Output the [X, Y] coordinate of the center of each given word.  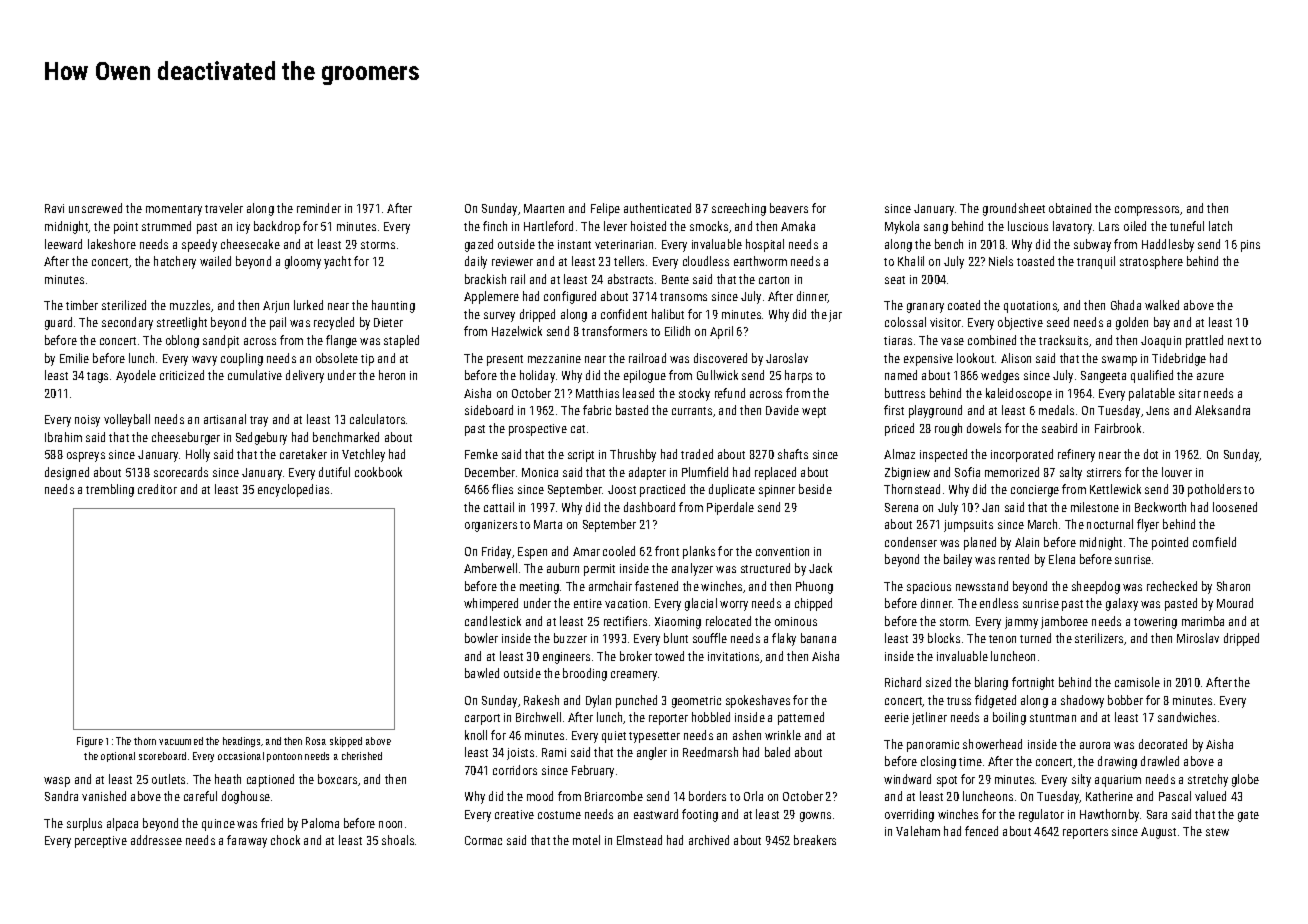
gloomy [303, 262]
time [970, 761]
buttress [905, 393]
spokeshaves [758, 701]
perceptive [101, 842]
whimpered [491, 604]
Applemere [491, 297]
